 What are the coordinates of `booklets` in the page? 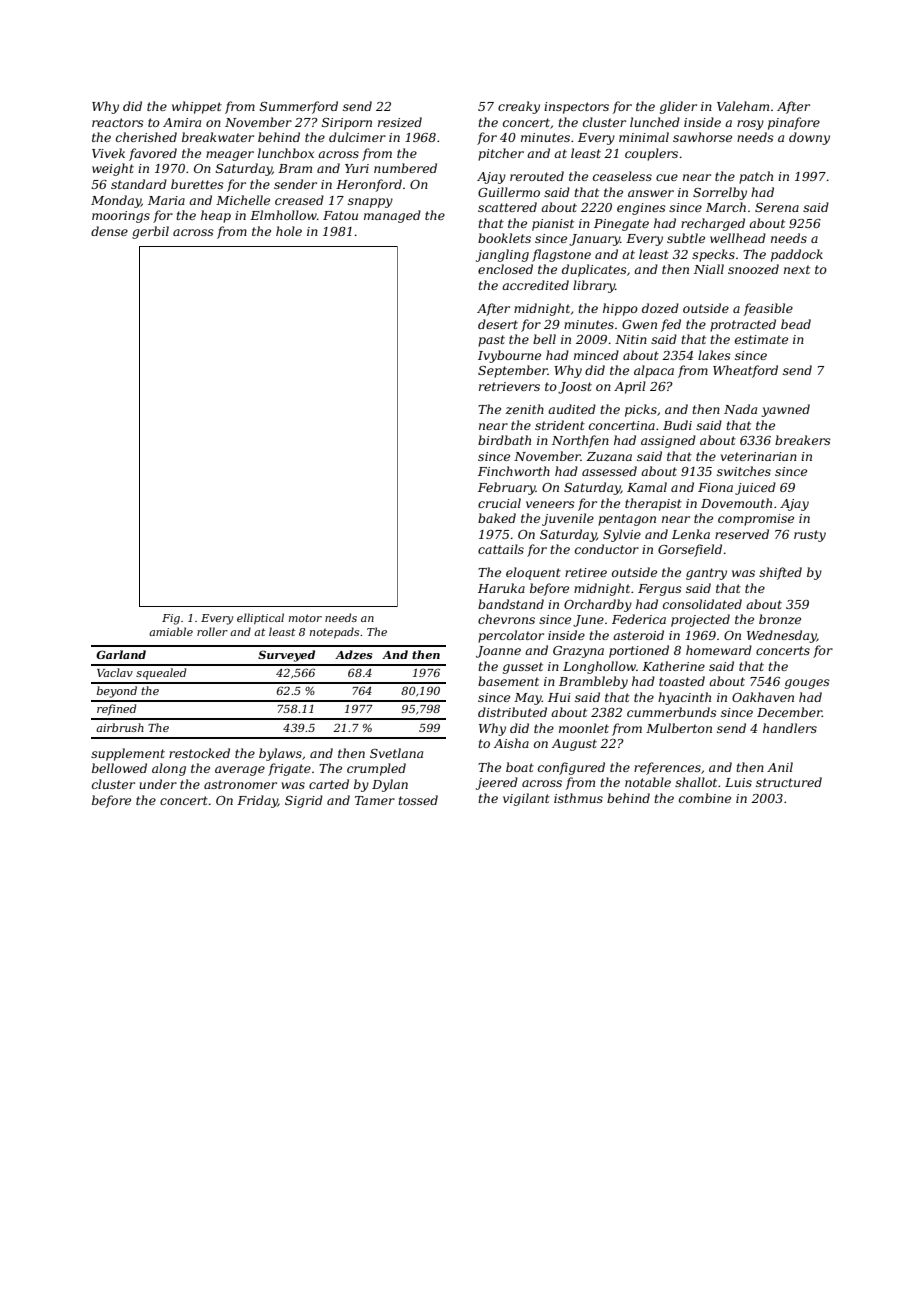 It's located at (504, 238).
